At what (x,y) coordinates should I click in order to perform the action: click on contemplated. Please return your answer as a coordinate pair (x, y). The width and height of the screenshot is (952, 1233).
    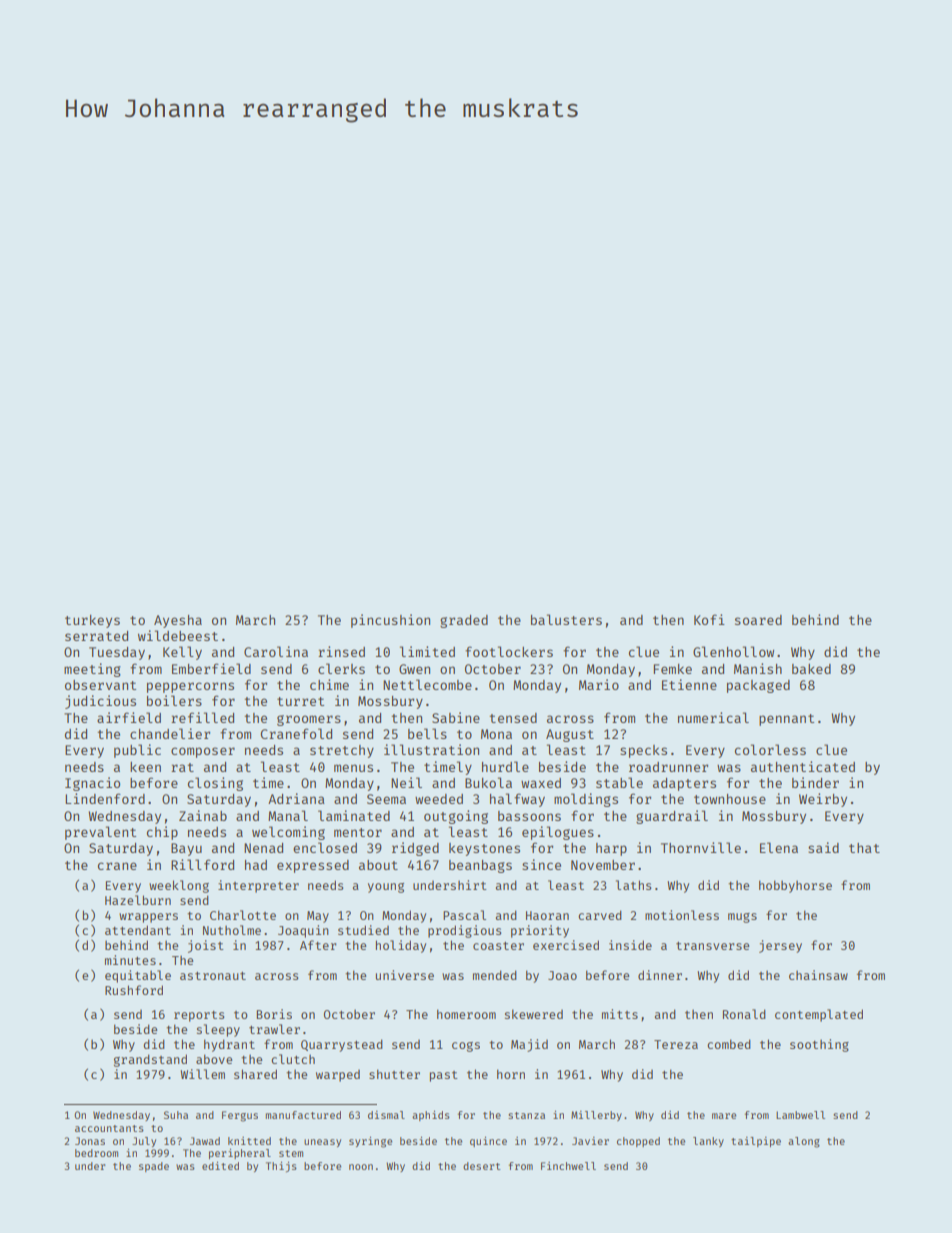
    Looking at the image, I should click on (819, 1015).
